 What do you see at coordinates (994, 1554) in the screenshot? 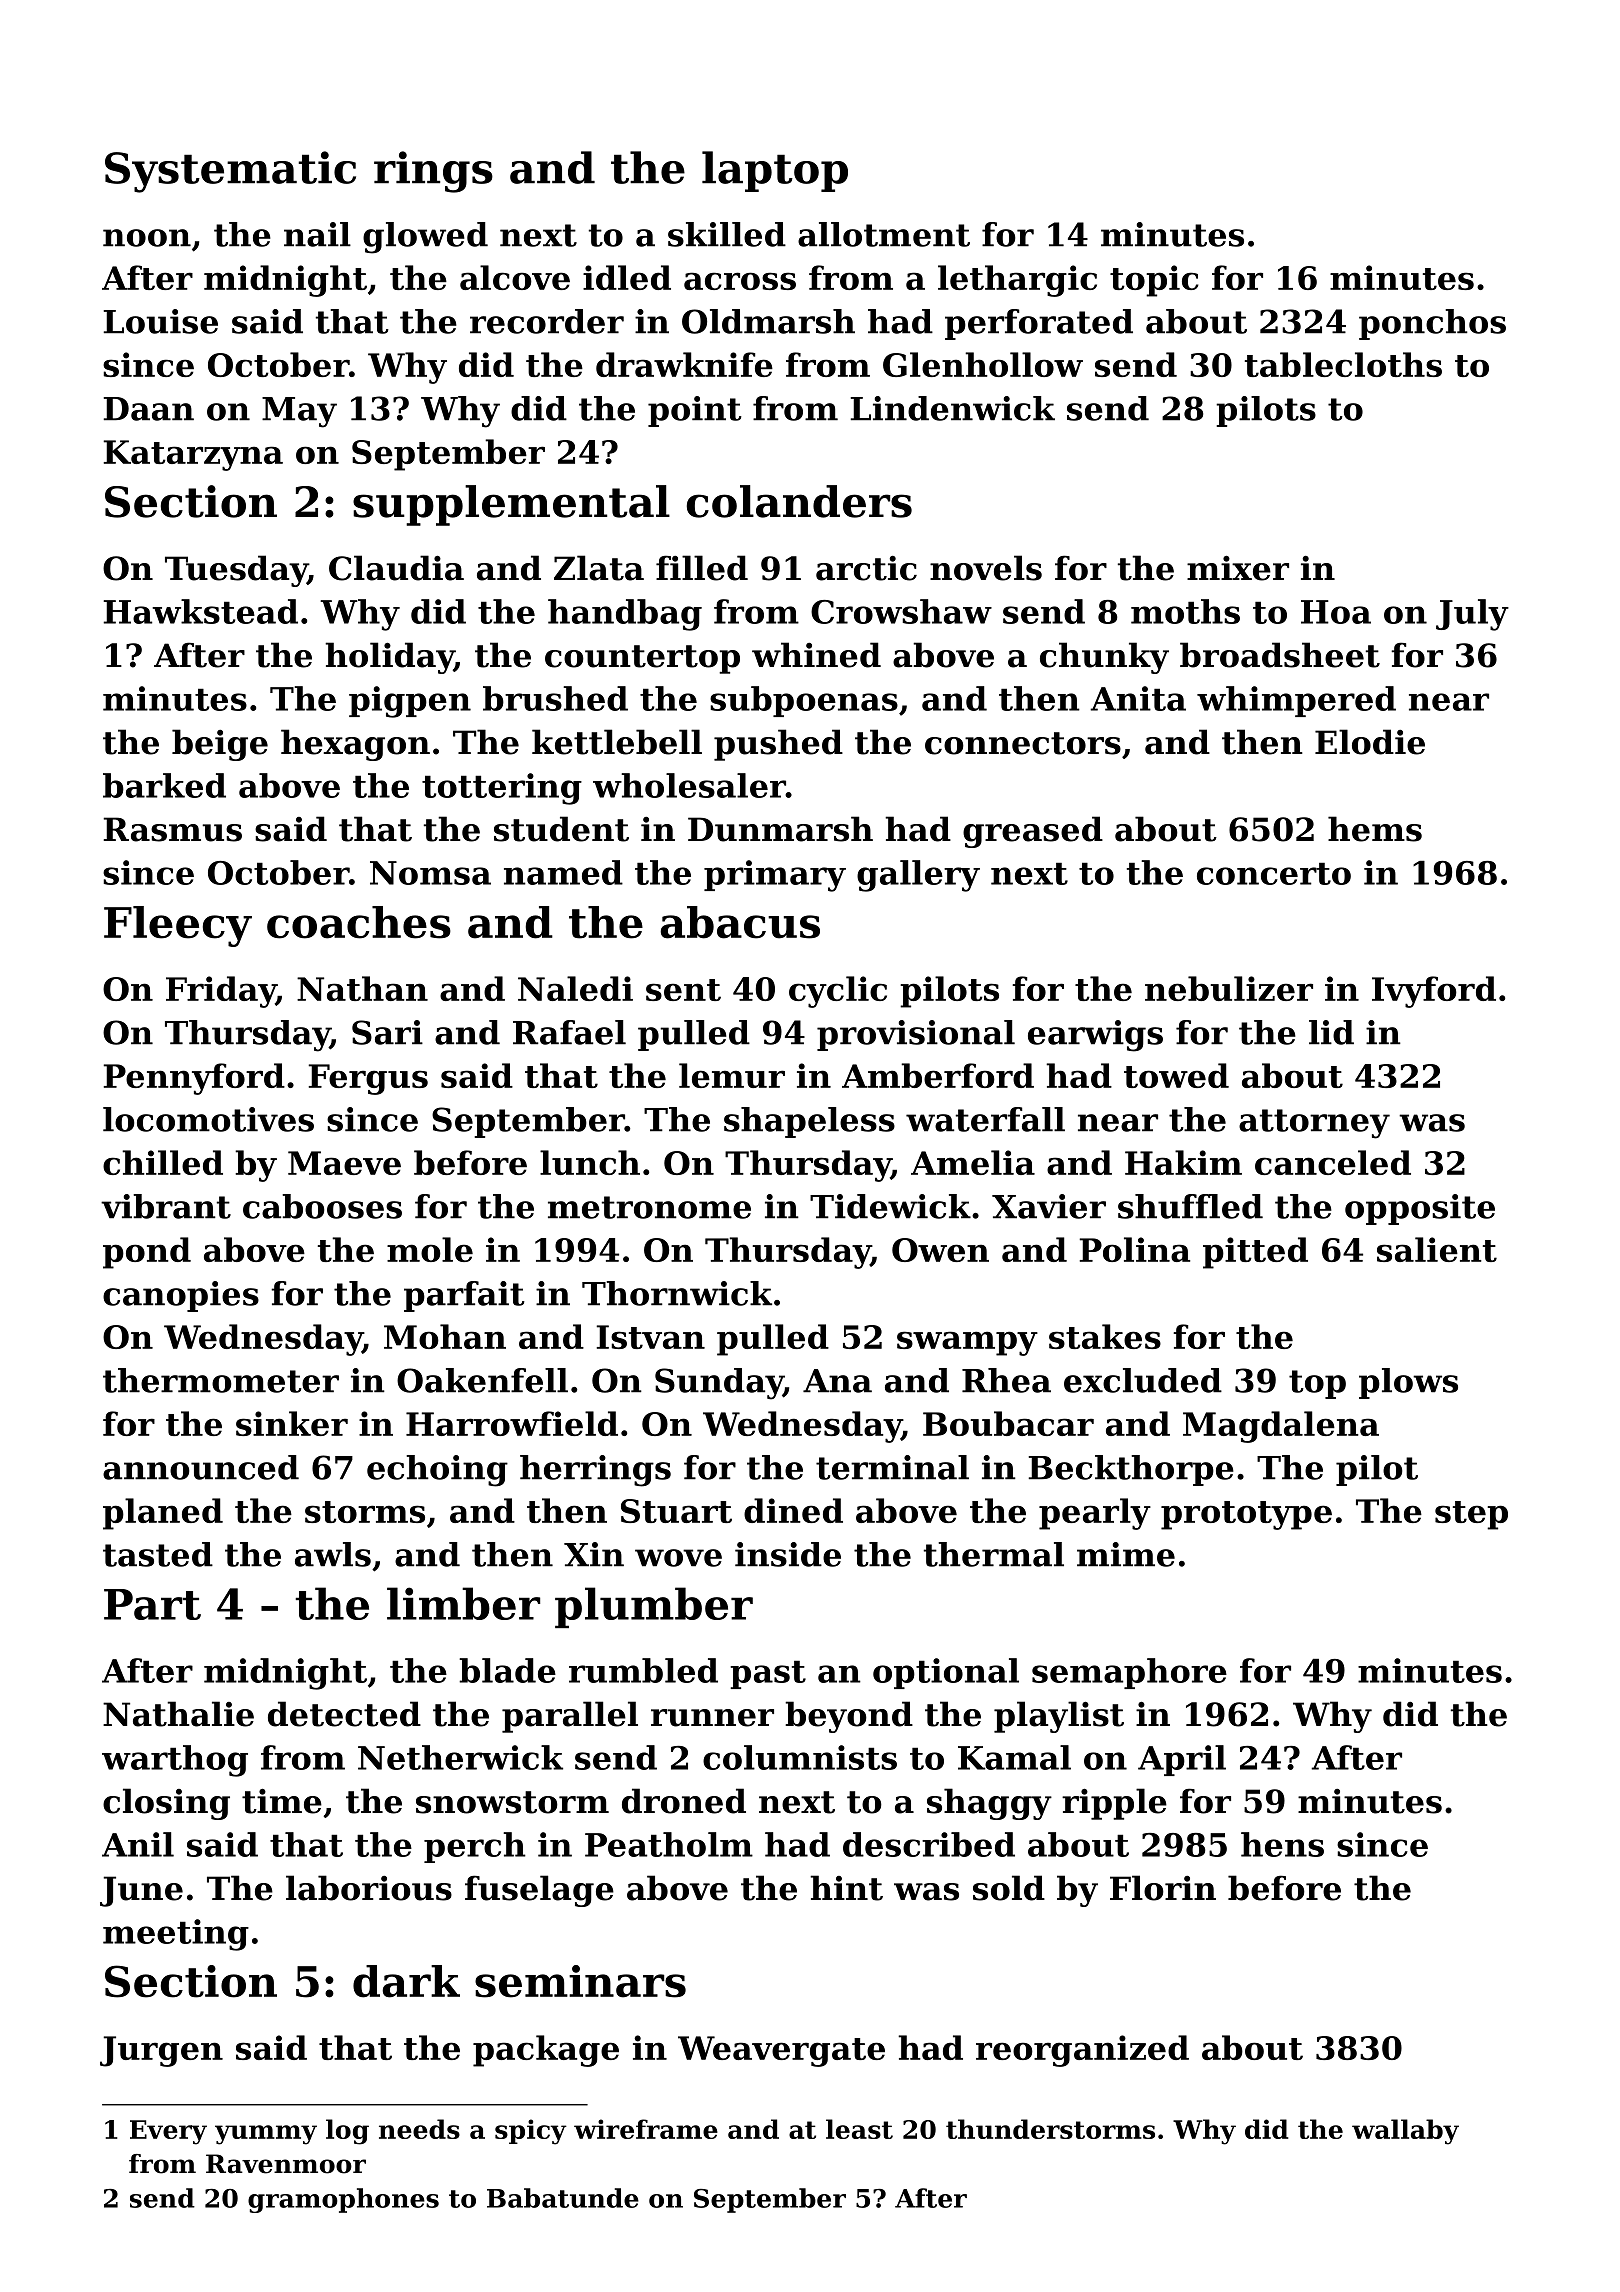
I see `thermal` at bounding box center [994, 1554].
